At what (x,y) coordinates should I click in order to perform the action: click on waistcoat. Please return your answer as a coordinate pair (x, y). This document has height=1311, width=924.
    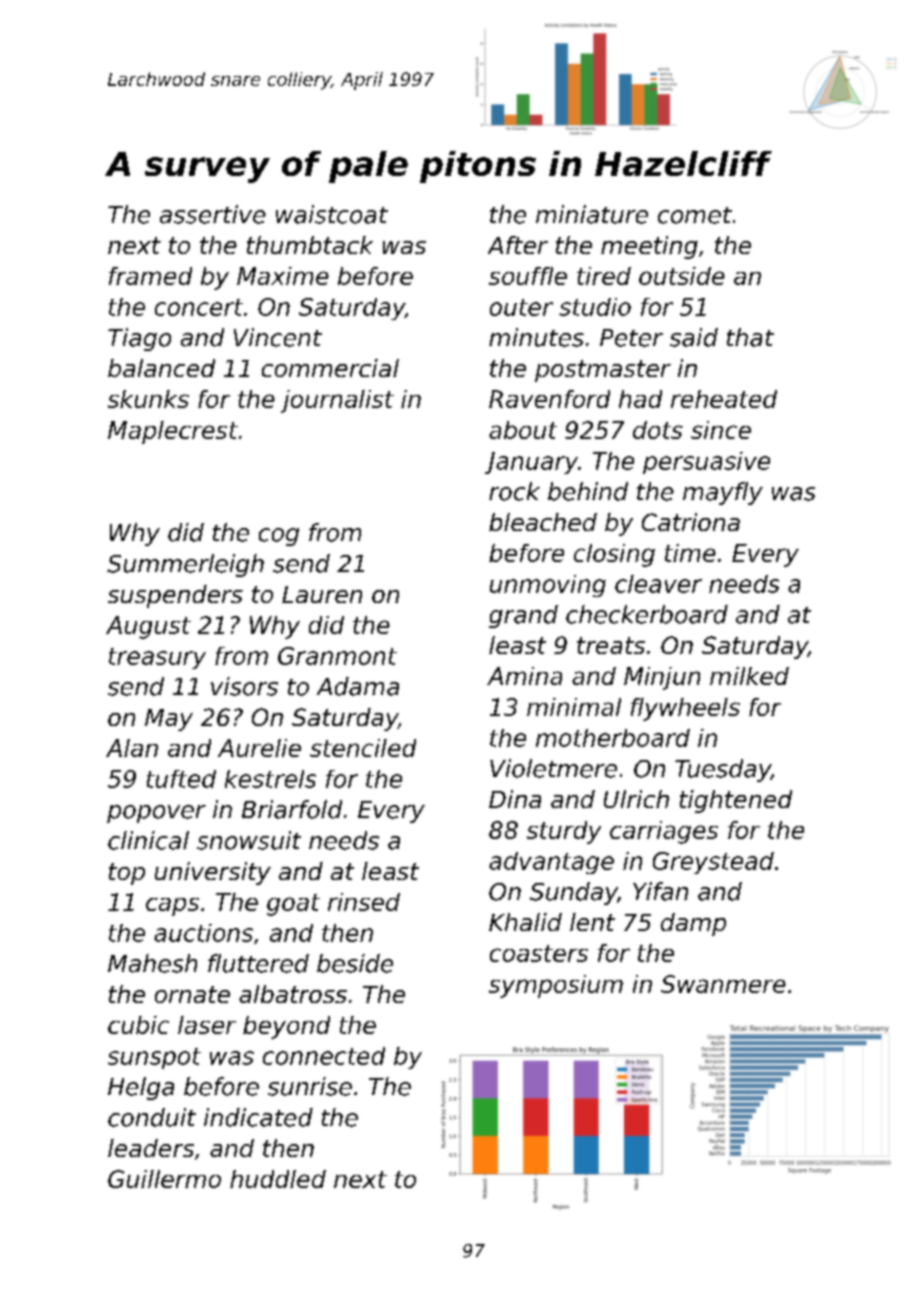
    Looking at the image, I should click on (332, 214).
